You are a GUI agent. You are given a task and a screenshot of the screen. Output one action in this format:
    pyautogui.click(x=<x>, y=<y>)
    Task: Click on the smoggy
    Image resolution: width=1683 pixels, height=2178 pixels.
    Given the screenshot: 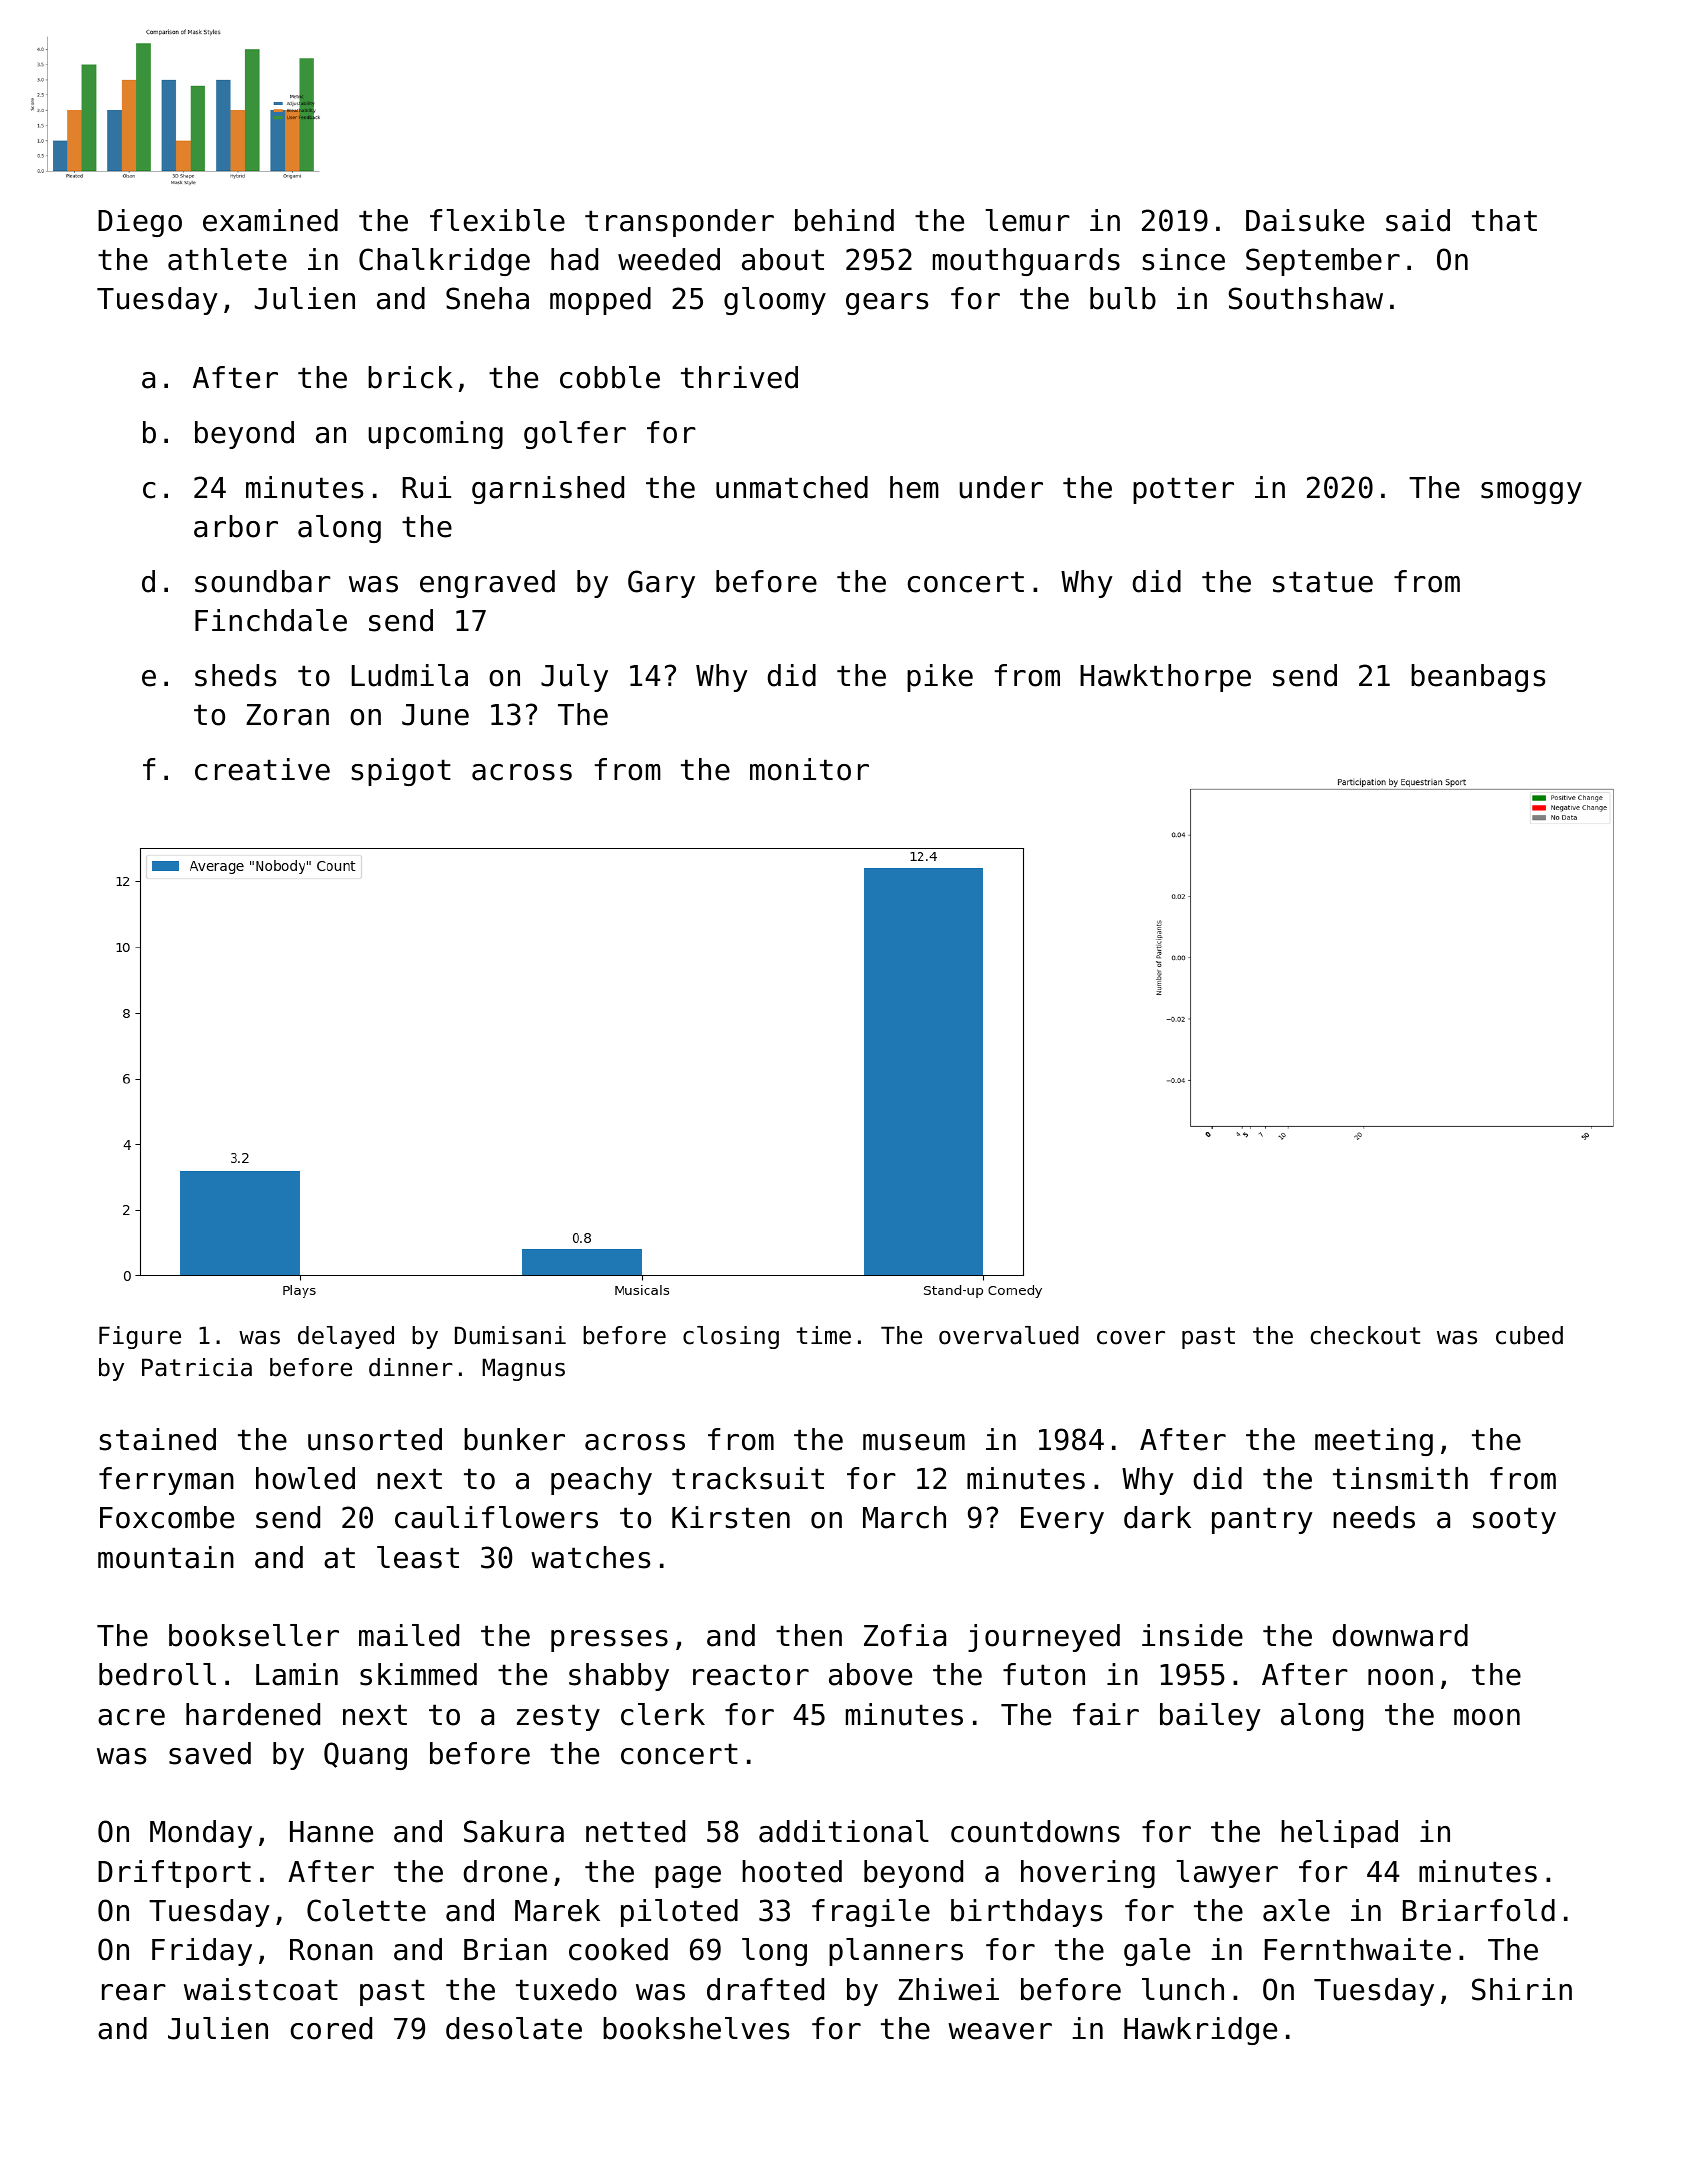 What is the action you would take?
    pyautogui.click(x=1531, y=493)
